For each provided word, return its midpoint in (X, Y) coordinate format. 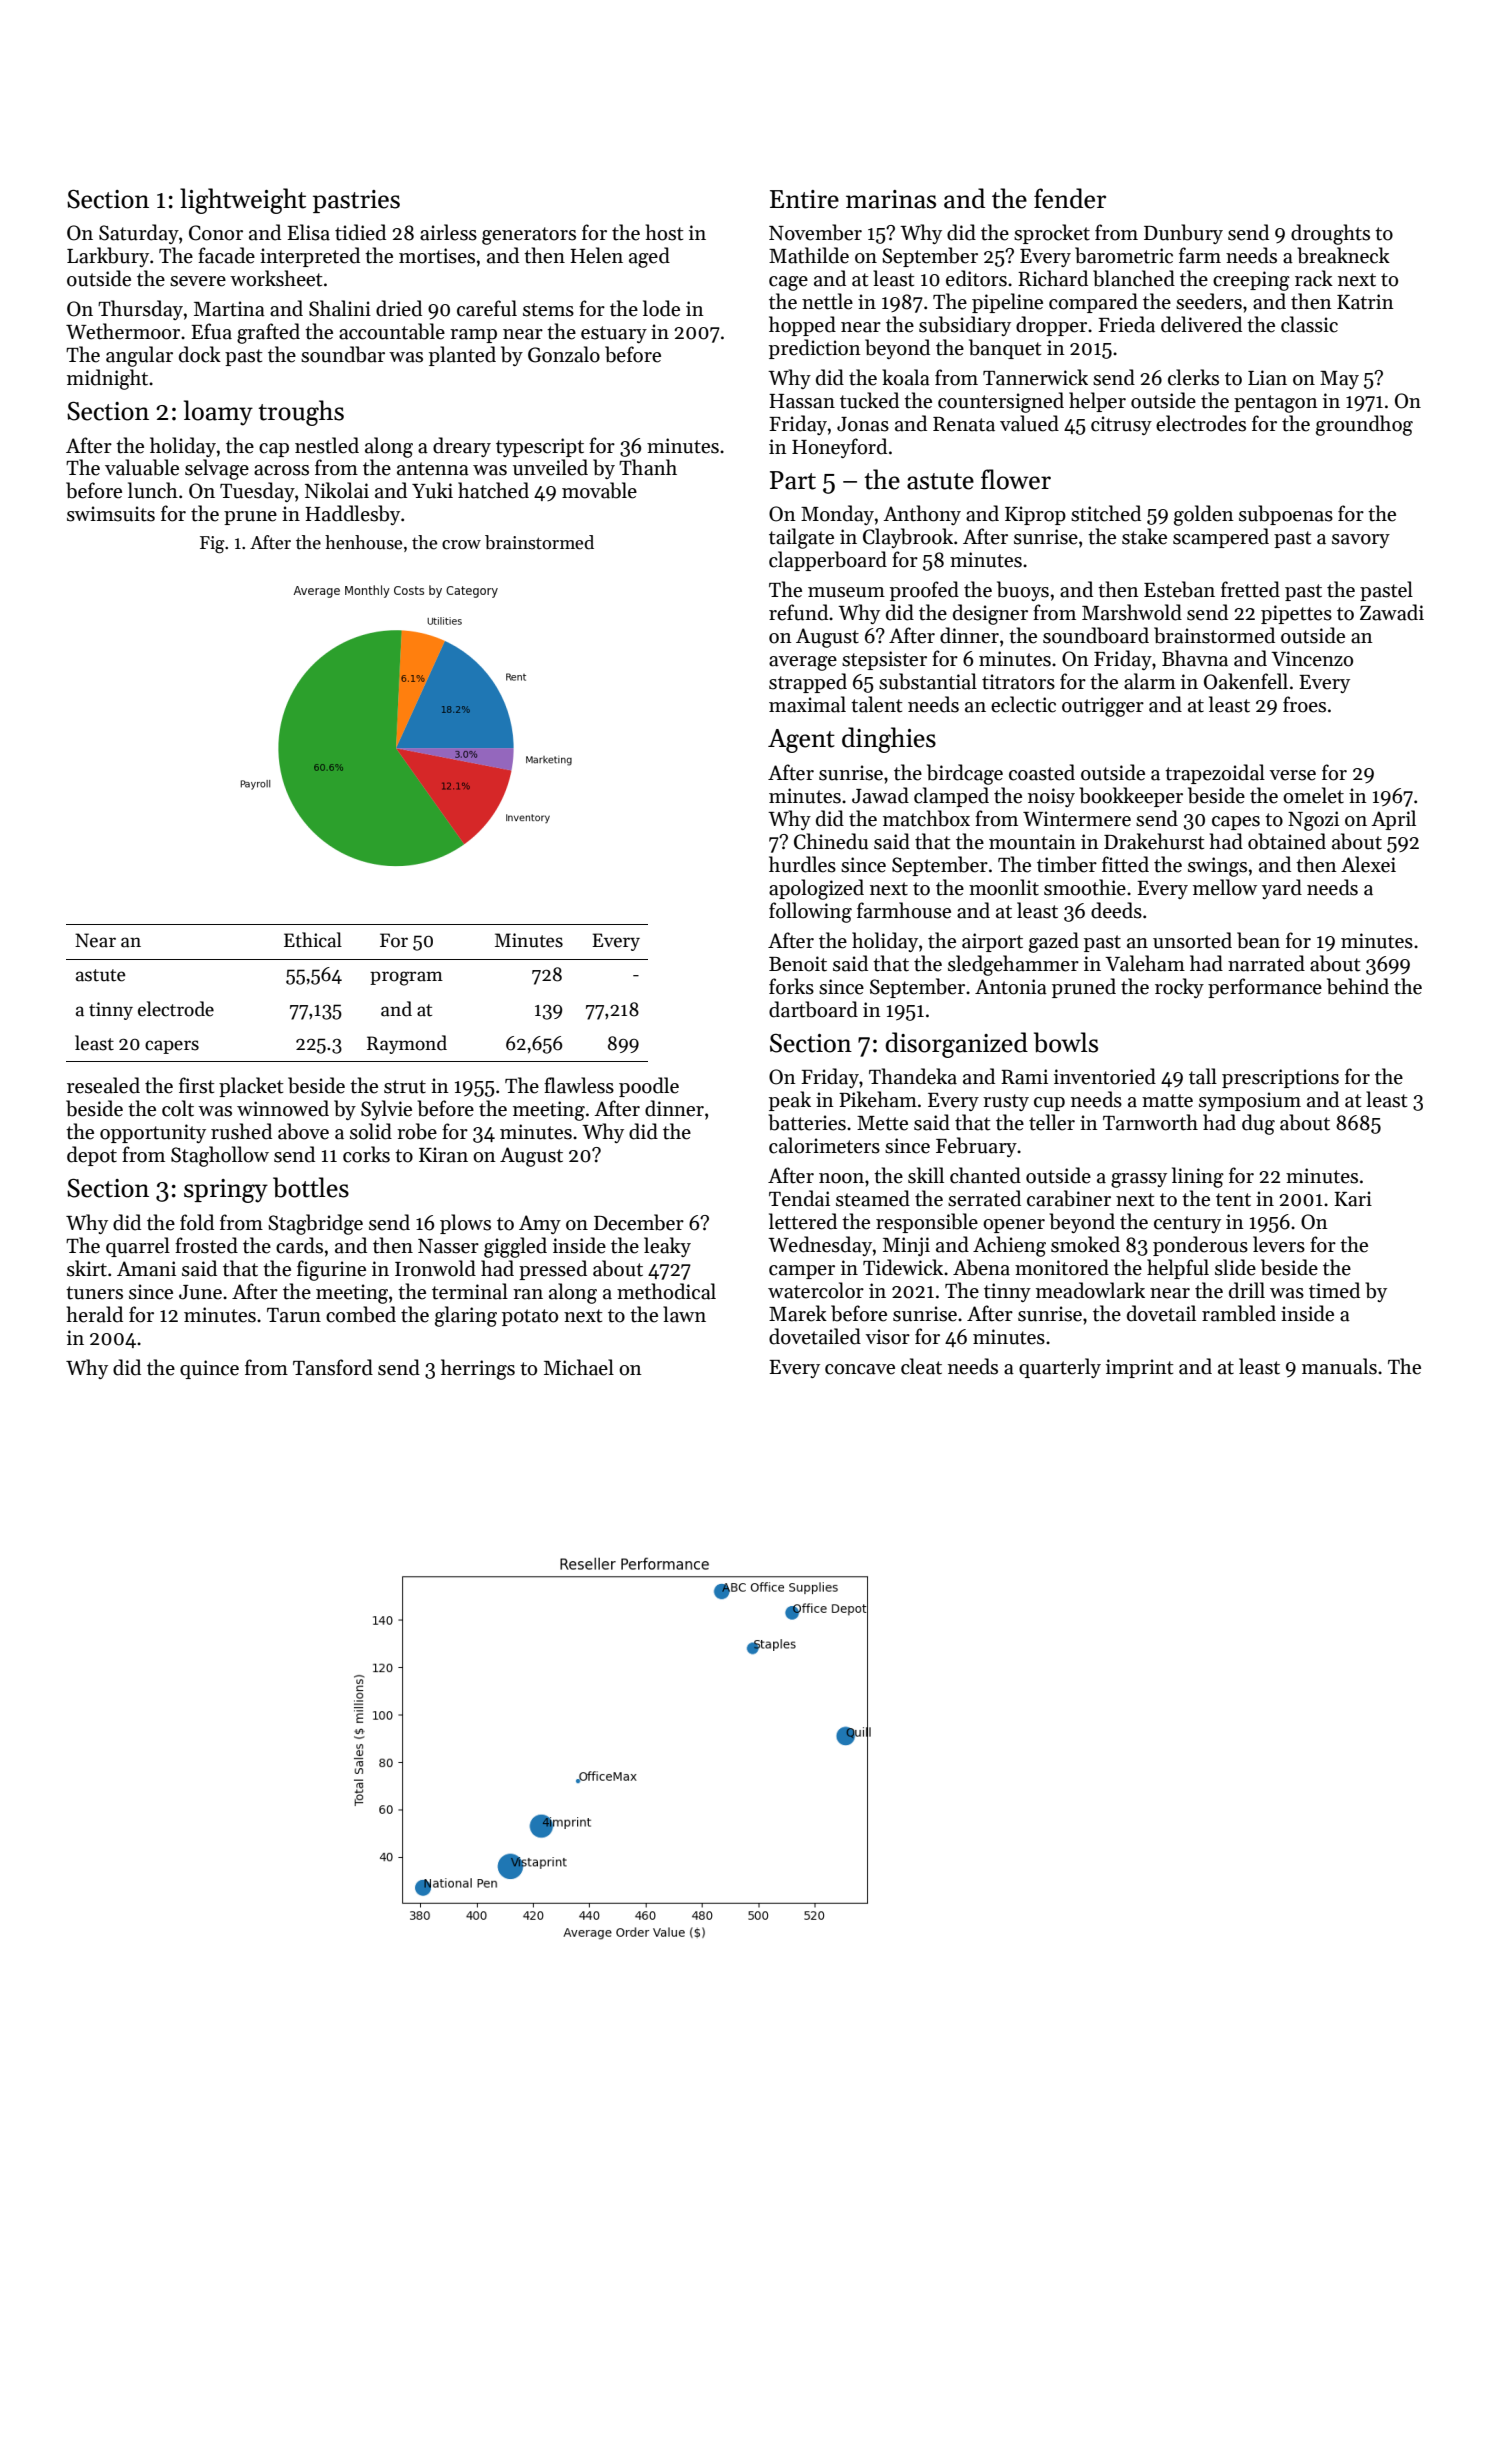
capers (172, 1047)
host (665, 232)
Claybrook (908, 538)
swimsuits (111, 514)
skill (926, 1175)
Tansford (333, 1367)
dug (1258, 1124)
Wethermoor (123, 331)
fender (1070, 198)
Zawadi (1392, 612)
